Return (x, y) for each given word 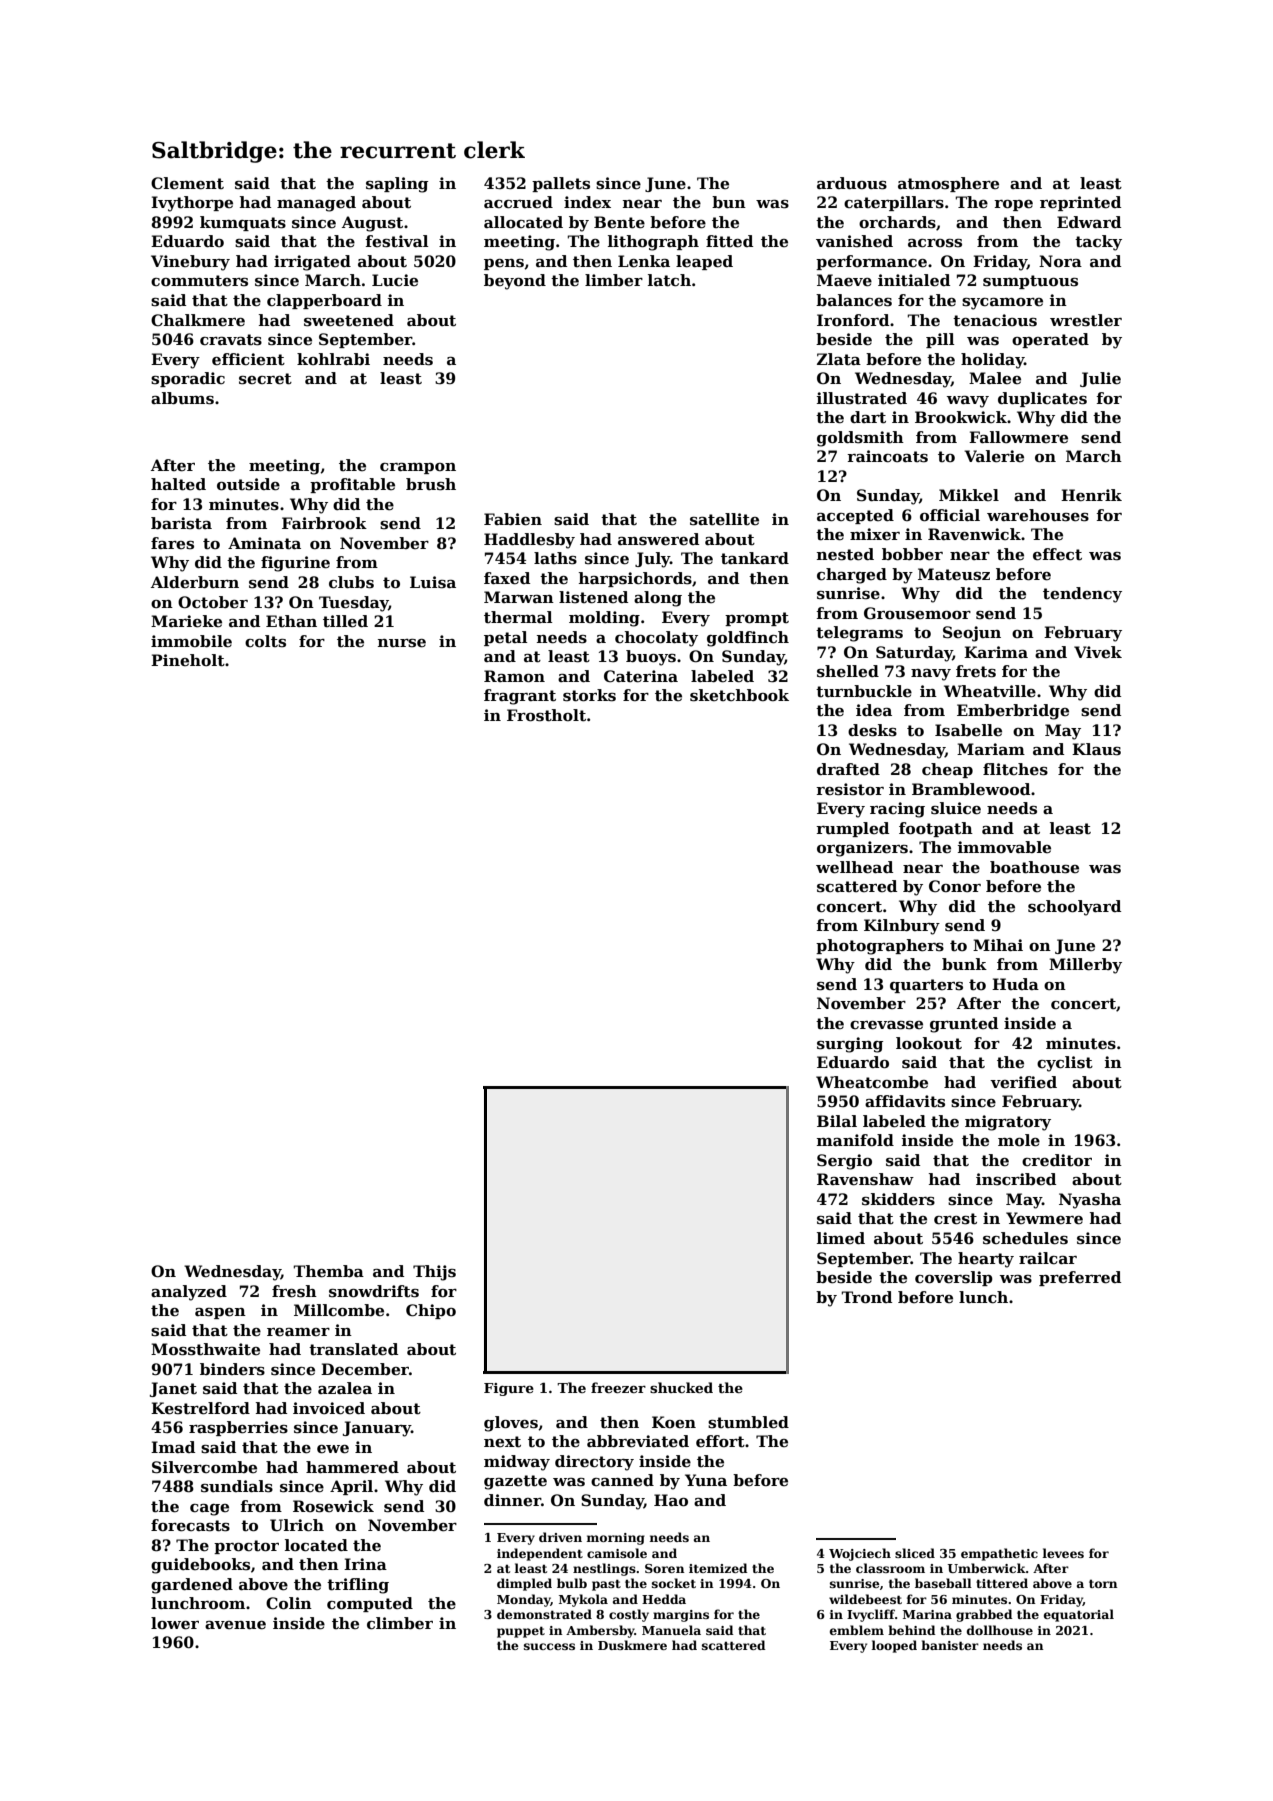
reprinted (1080, 203)
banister (950, 1645)
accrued (518, 202)
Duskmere (632, 1645)
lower (175, 1623)
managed (316, 204)
